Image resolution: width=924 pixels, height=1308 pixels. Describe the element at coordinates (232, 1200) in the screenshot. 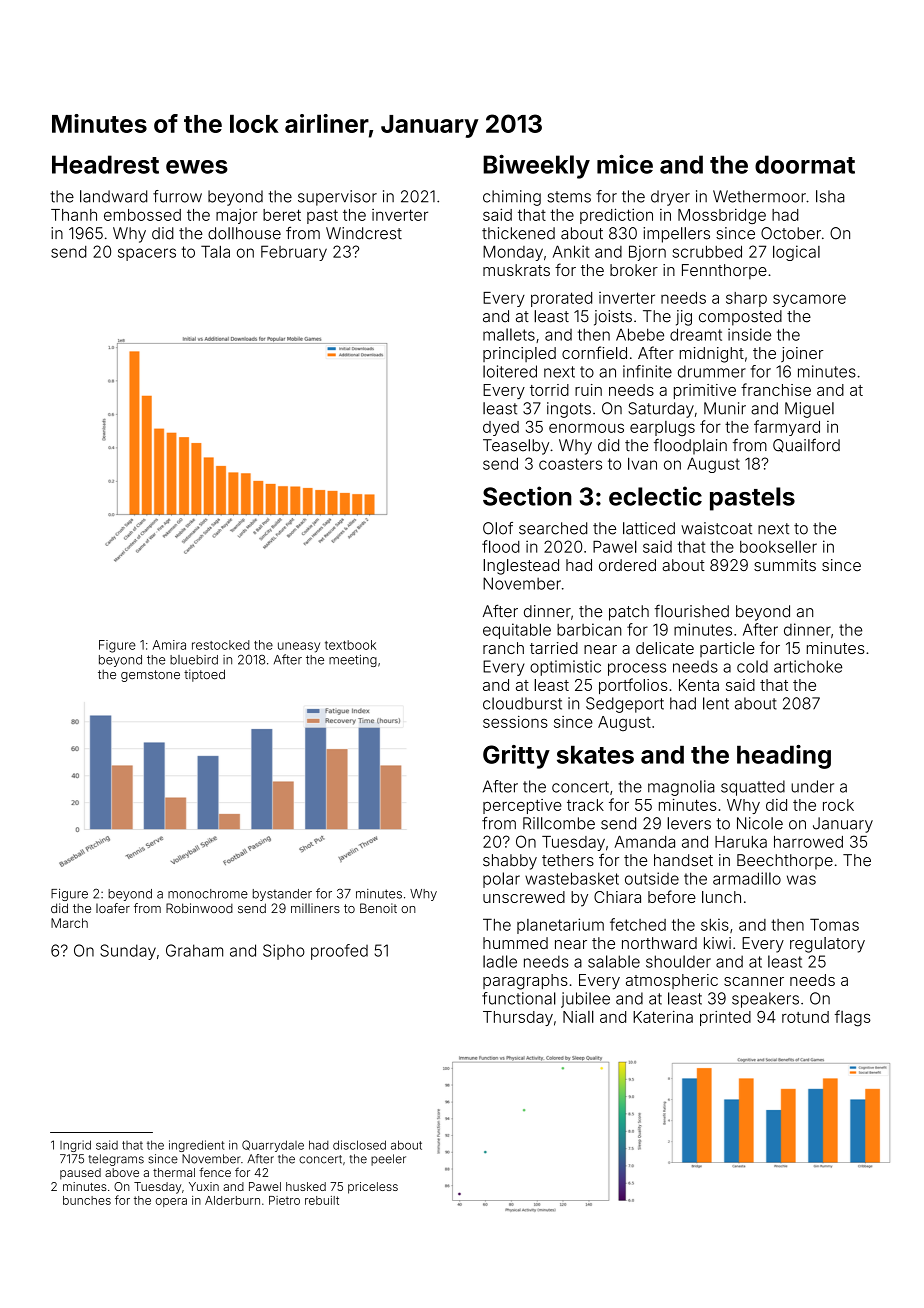

I see `Alderburn` at that location.
